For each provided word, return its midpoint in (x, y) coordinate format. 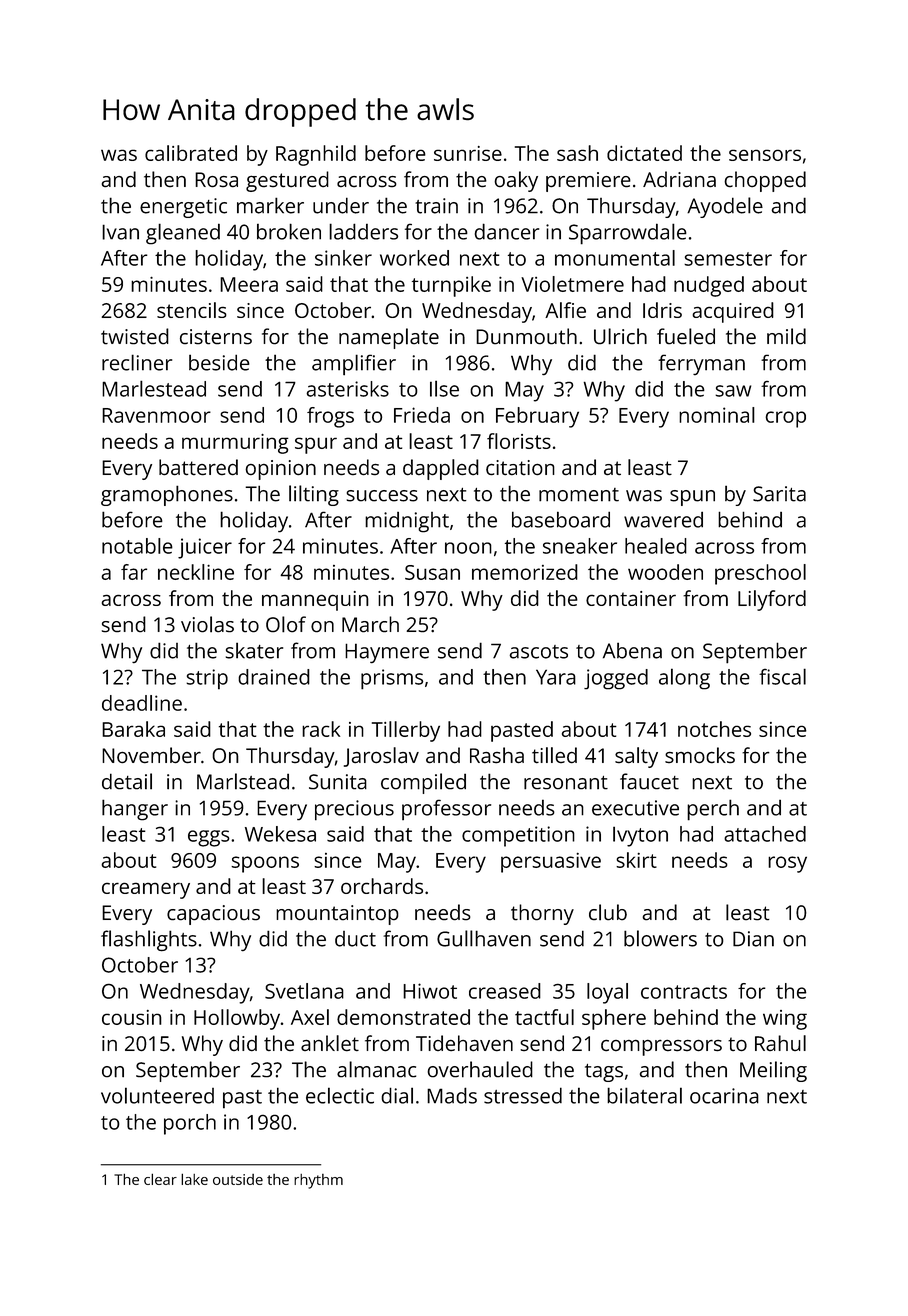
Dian (753, 939)
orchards (382, 886)
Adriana (679, 179)
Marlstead (243, 781)
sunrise (468, 153)
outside (238, 1179)
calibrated (191, 153)
